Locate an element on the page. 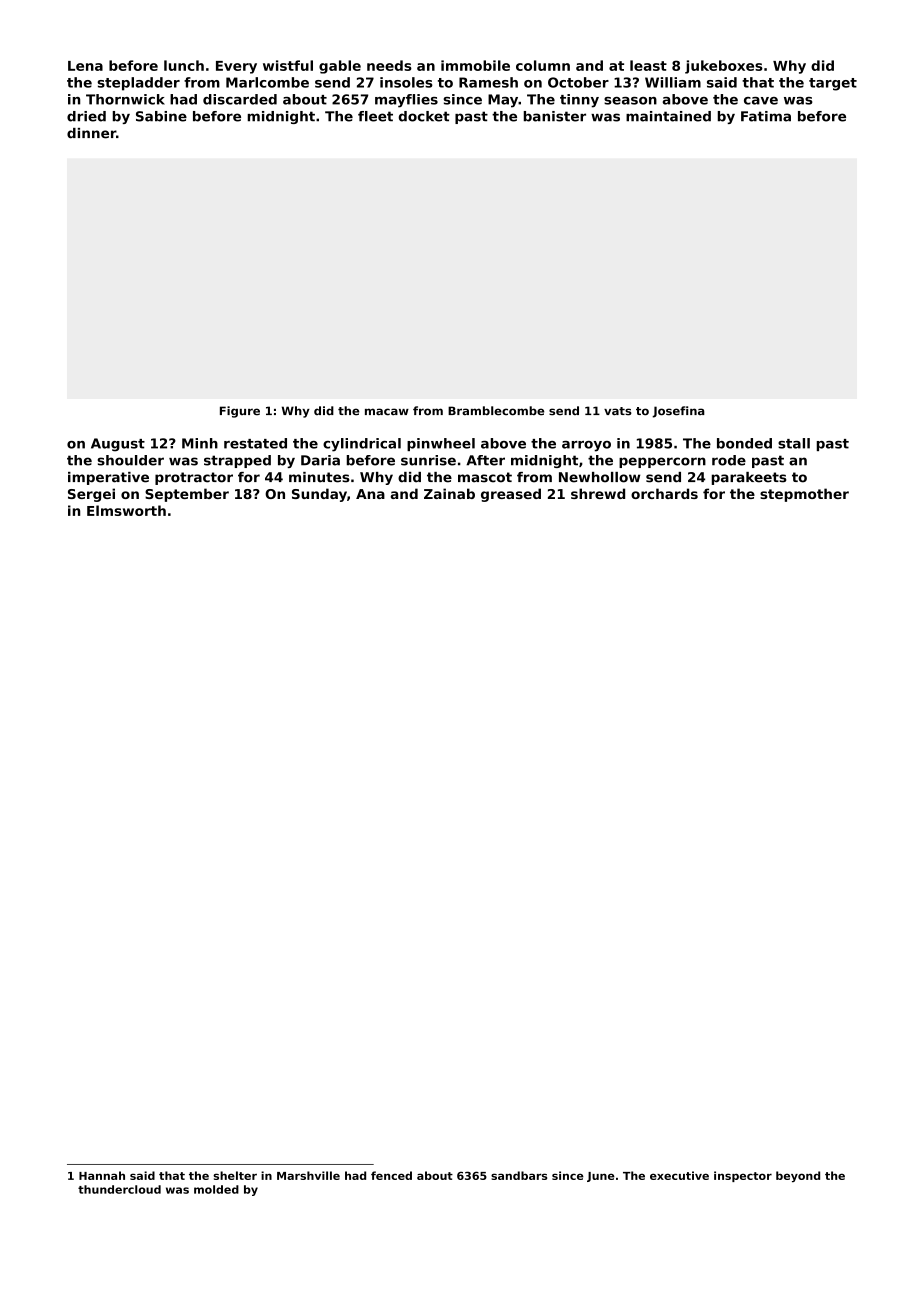 The image size is (924, 1308). fenced is located at coordinates (391, 1175).
